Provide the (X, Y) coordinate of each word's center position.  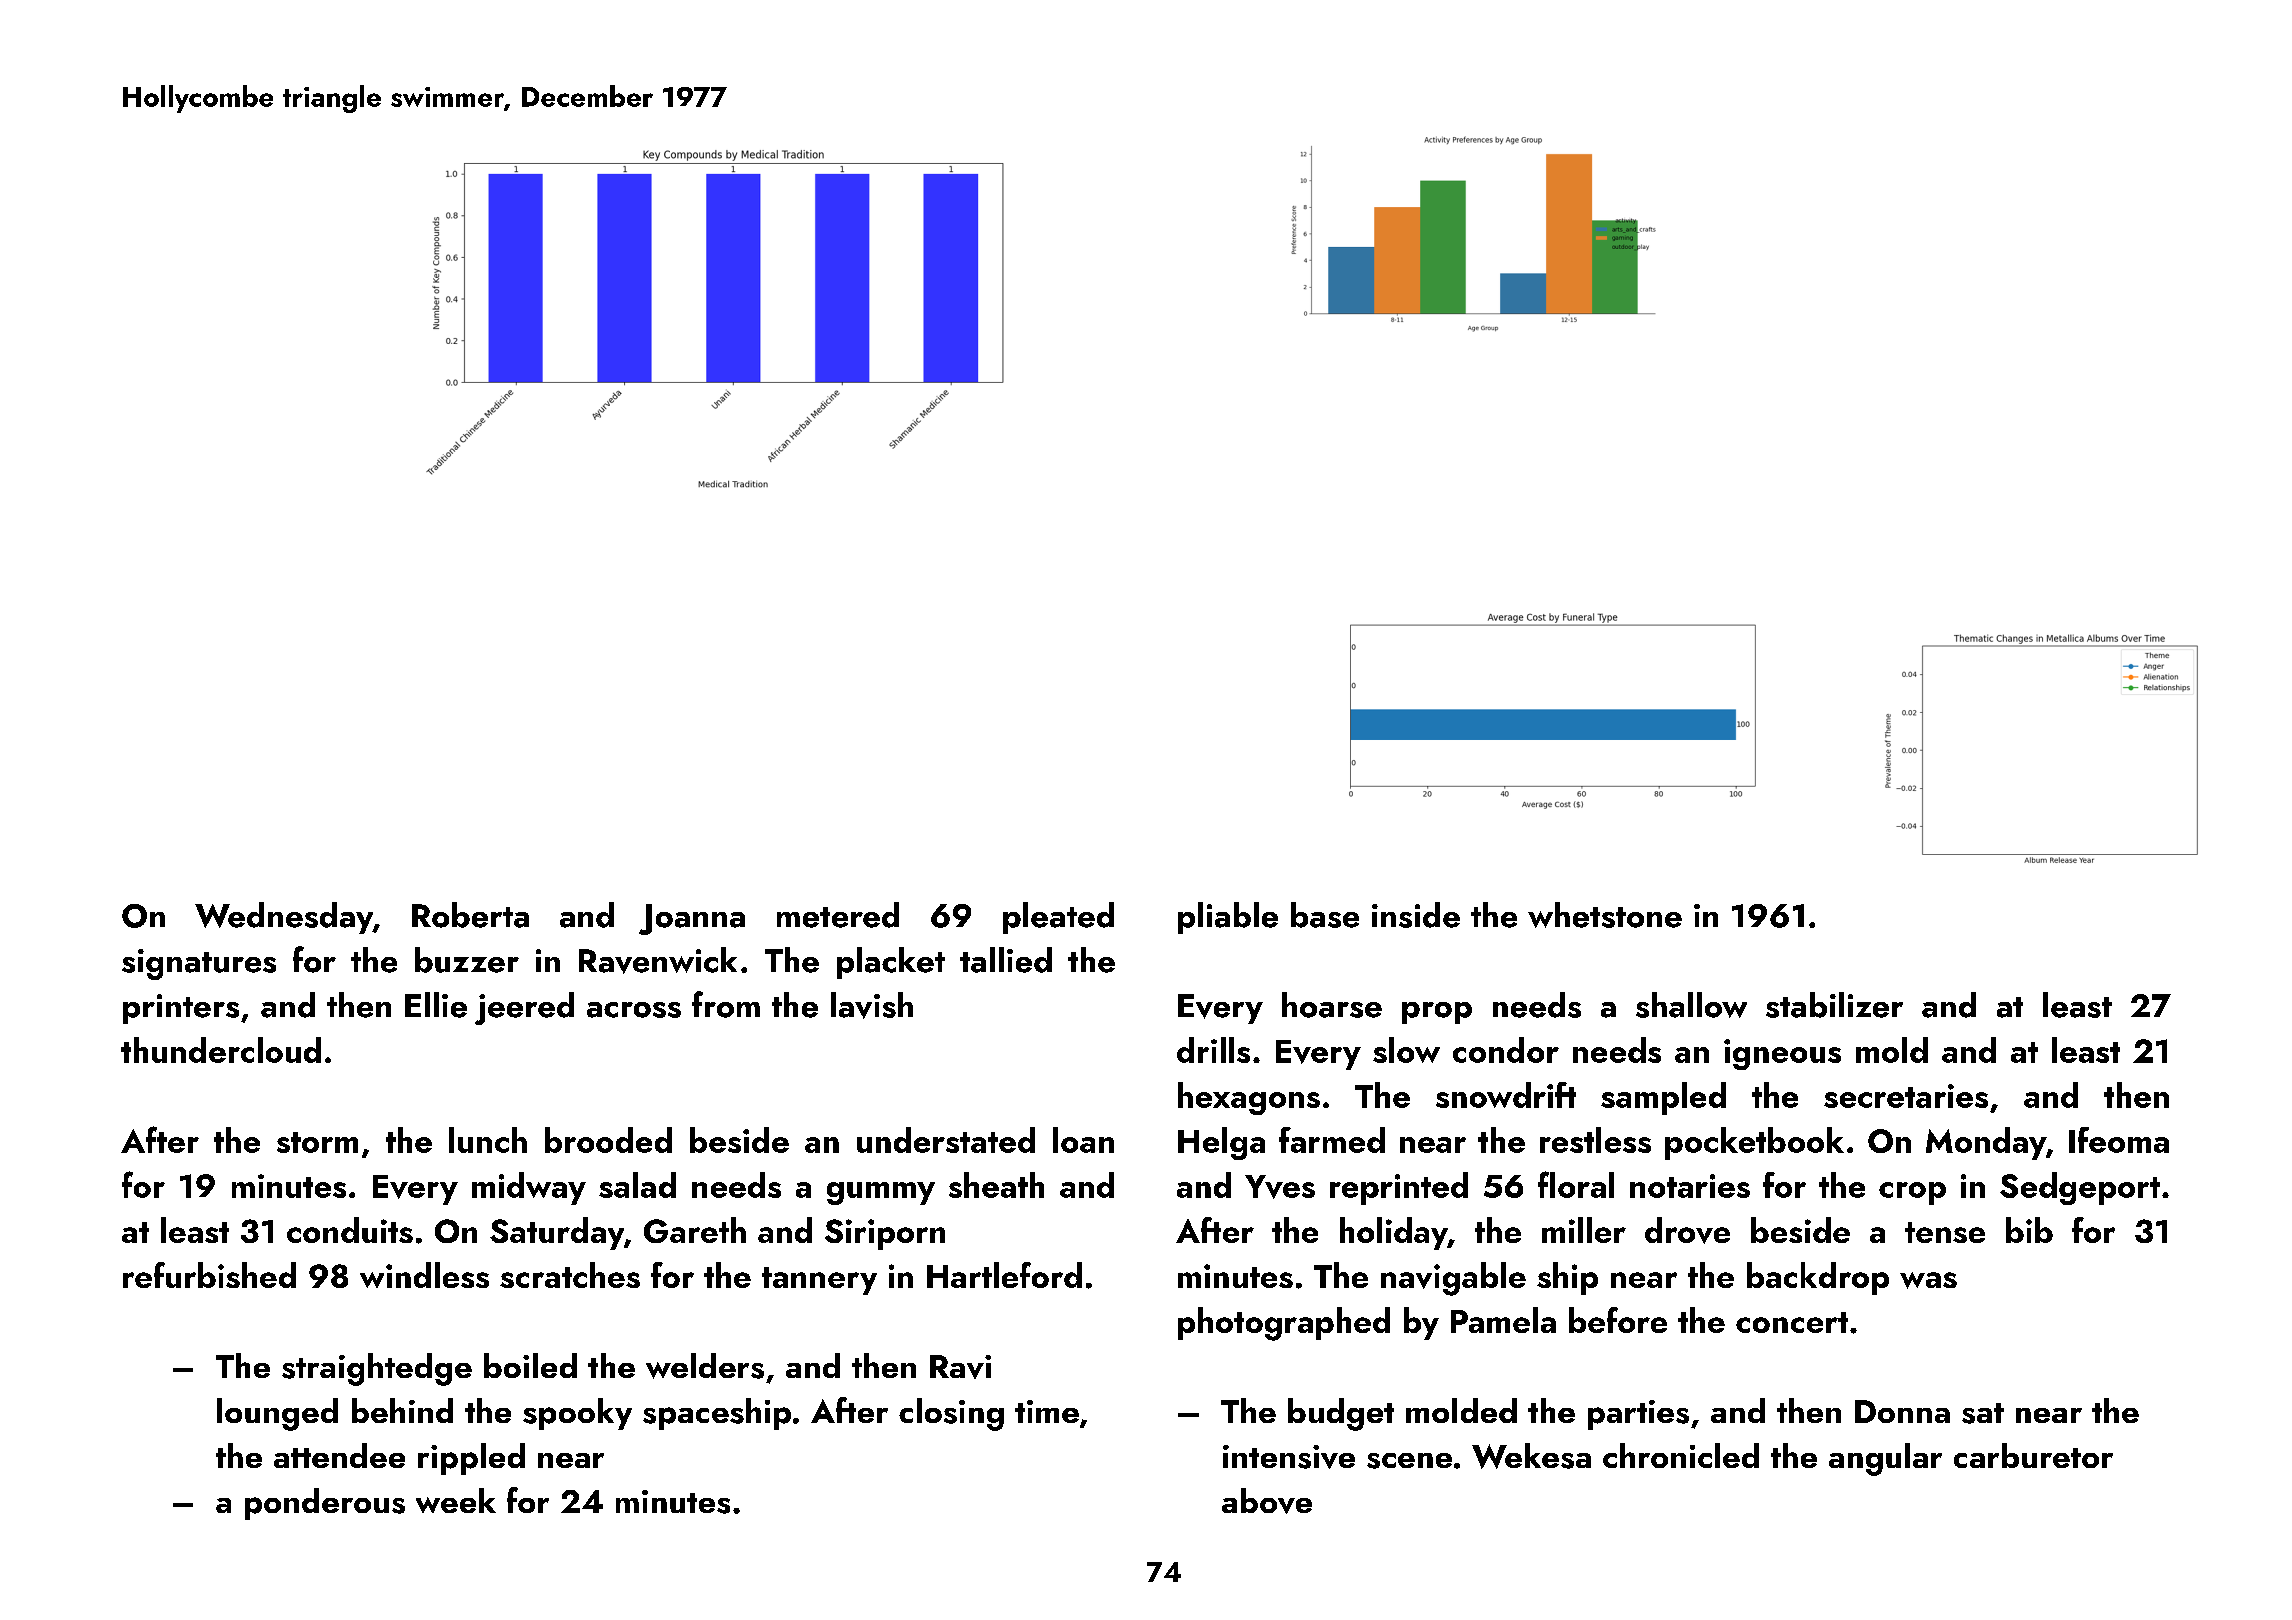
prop (1437, 1013)
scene (1409, 1461)
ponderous (325, 1504)
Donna (1902, 1411)
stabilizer (1834, 1005)
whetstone (1605, 915)
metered (838, 915)
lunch (488, 1140)
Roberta (470, 915)
